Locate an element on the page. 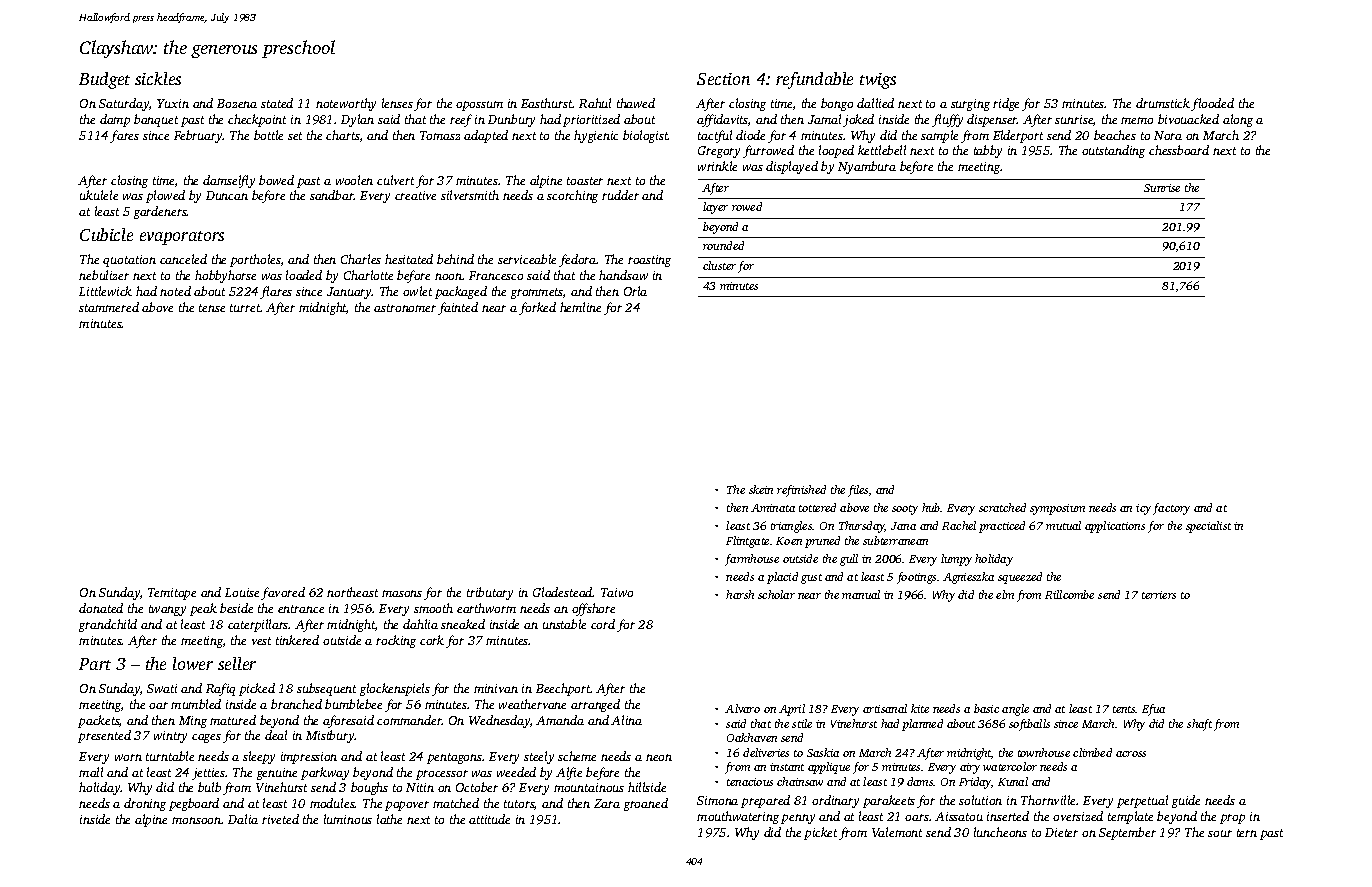  Temitope is located at coordinates (172, 594).
